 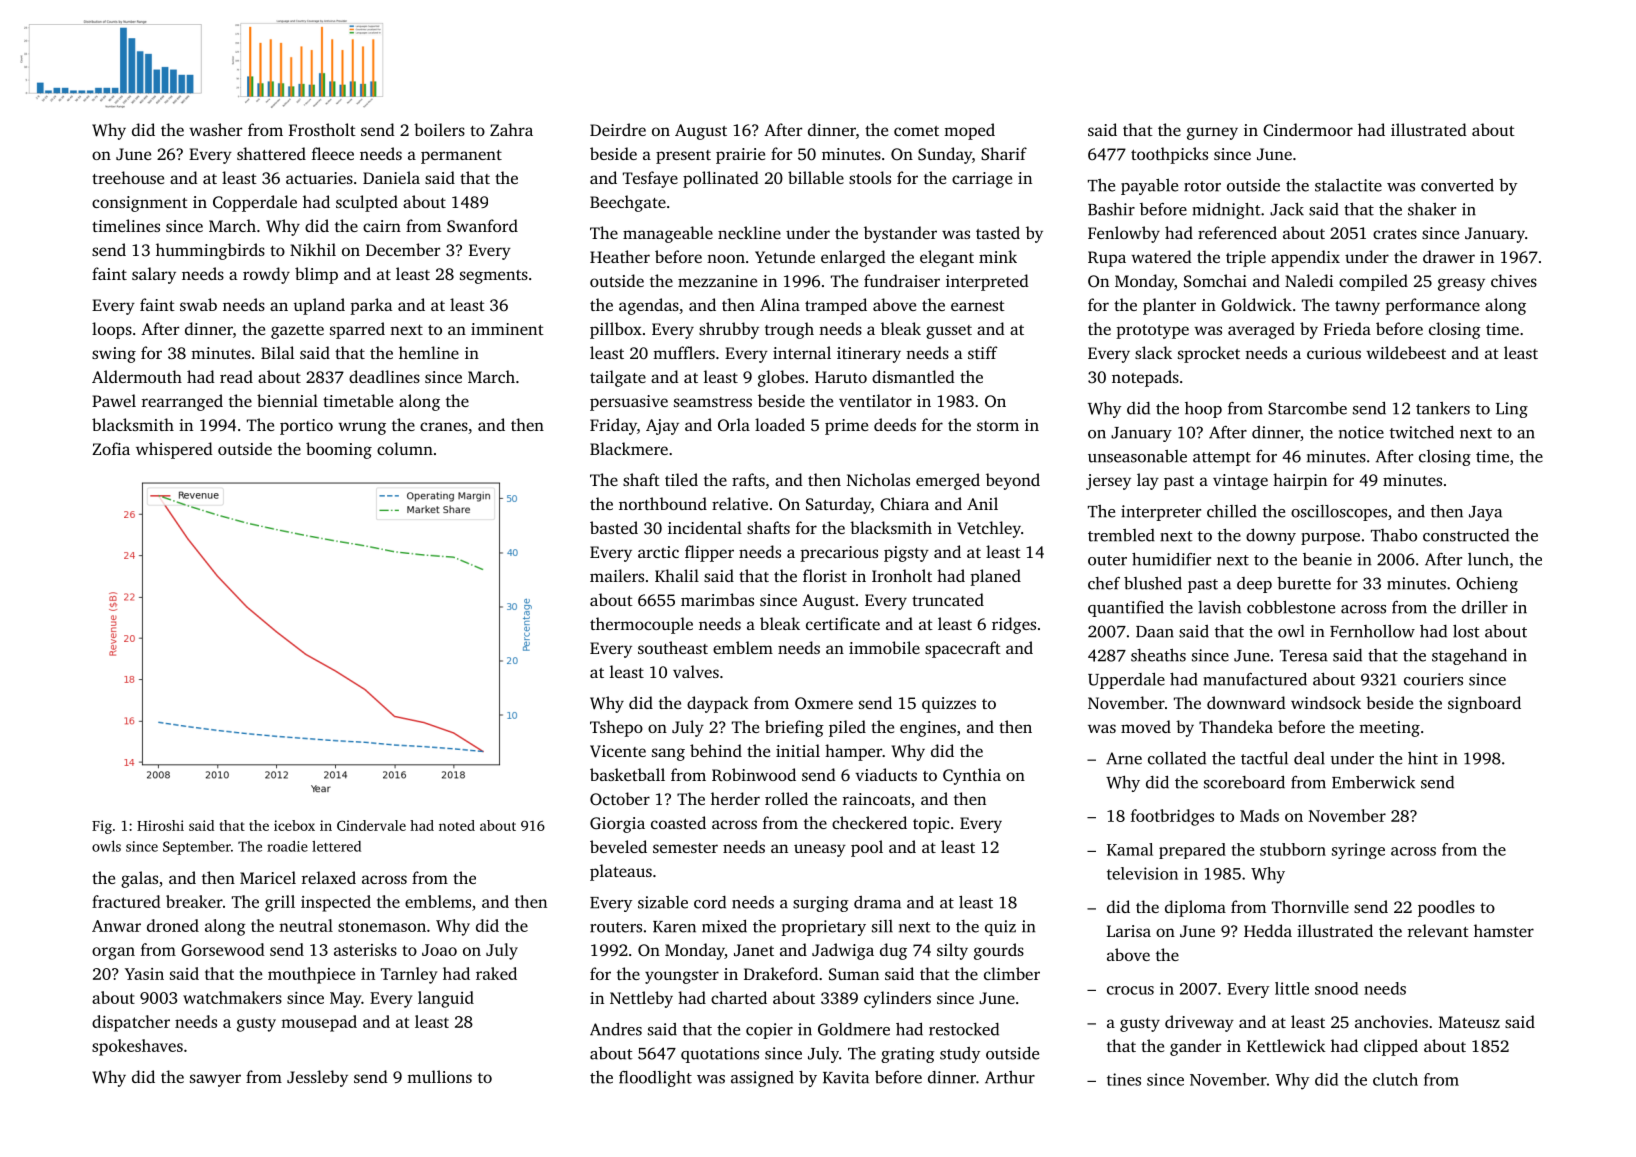 I want to click on comet, so click(x=916, y=131).
